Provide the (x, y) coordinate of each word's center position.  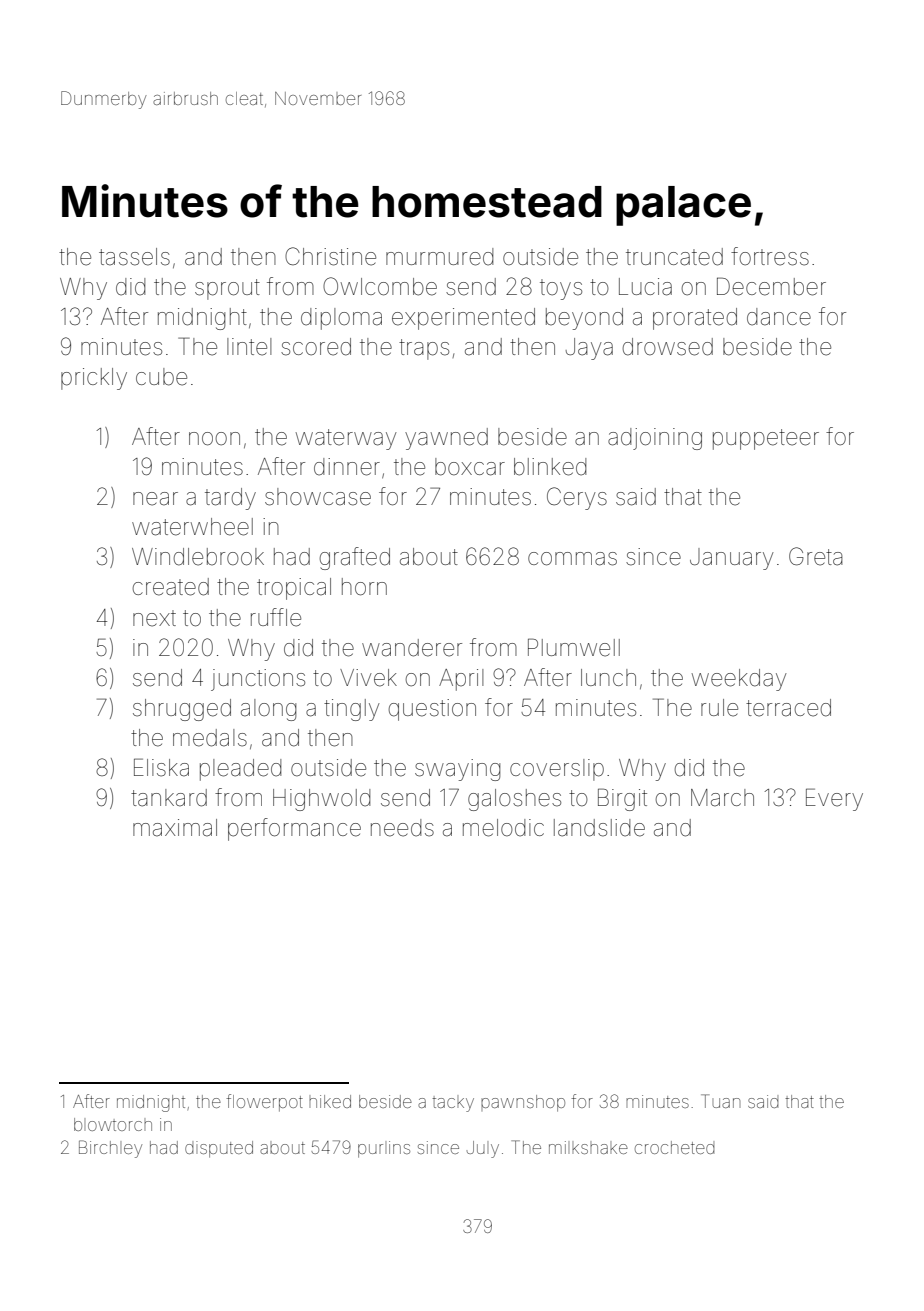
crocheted (675, 1147)
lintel (249, 347)
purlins (384, 1149)
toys (561, 289)
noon (214, 439)
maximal (175, 828)
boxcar (470, 467)
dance (779, 317)
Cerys (577, 498)
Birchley (110, 1149)
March (722, 798)
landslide (599, 828)
